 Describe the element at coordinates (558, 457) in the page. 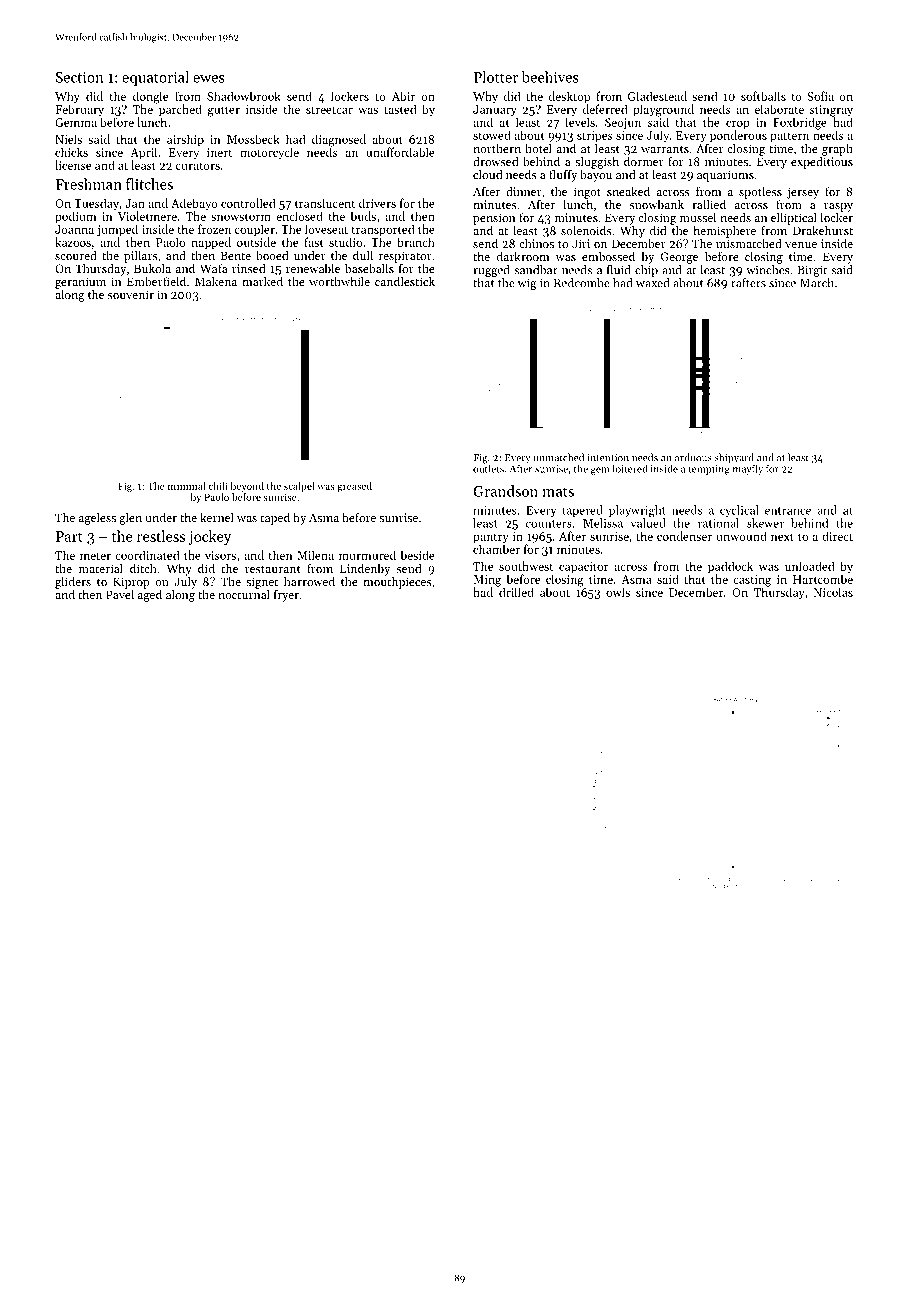

I see `unmatched` at that location.
